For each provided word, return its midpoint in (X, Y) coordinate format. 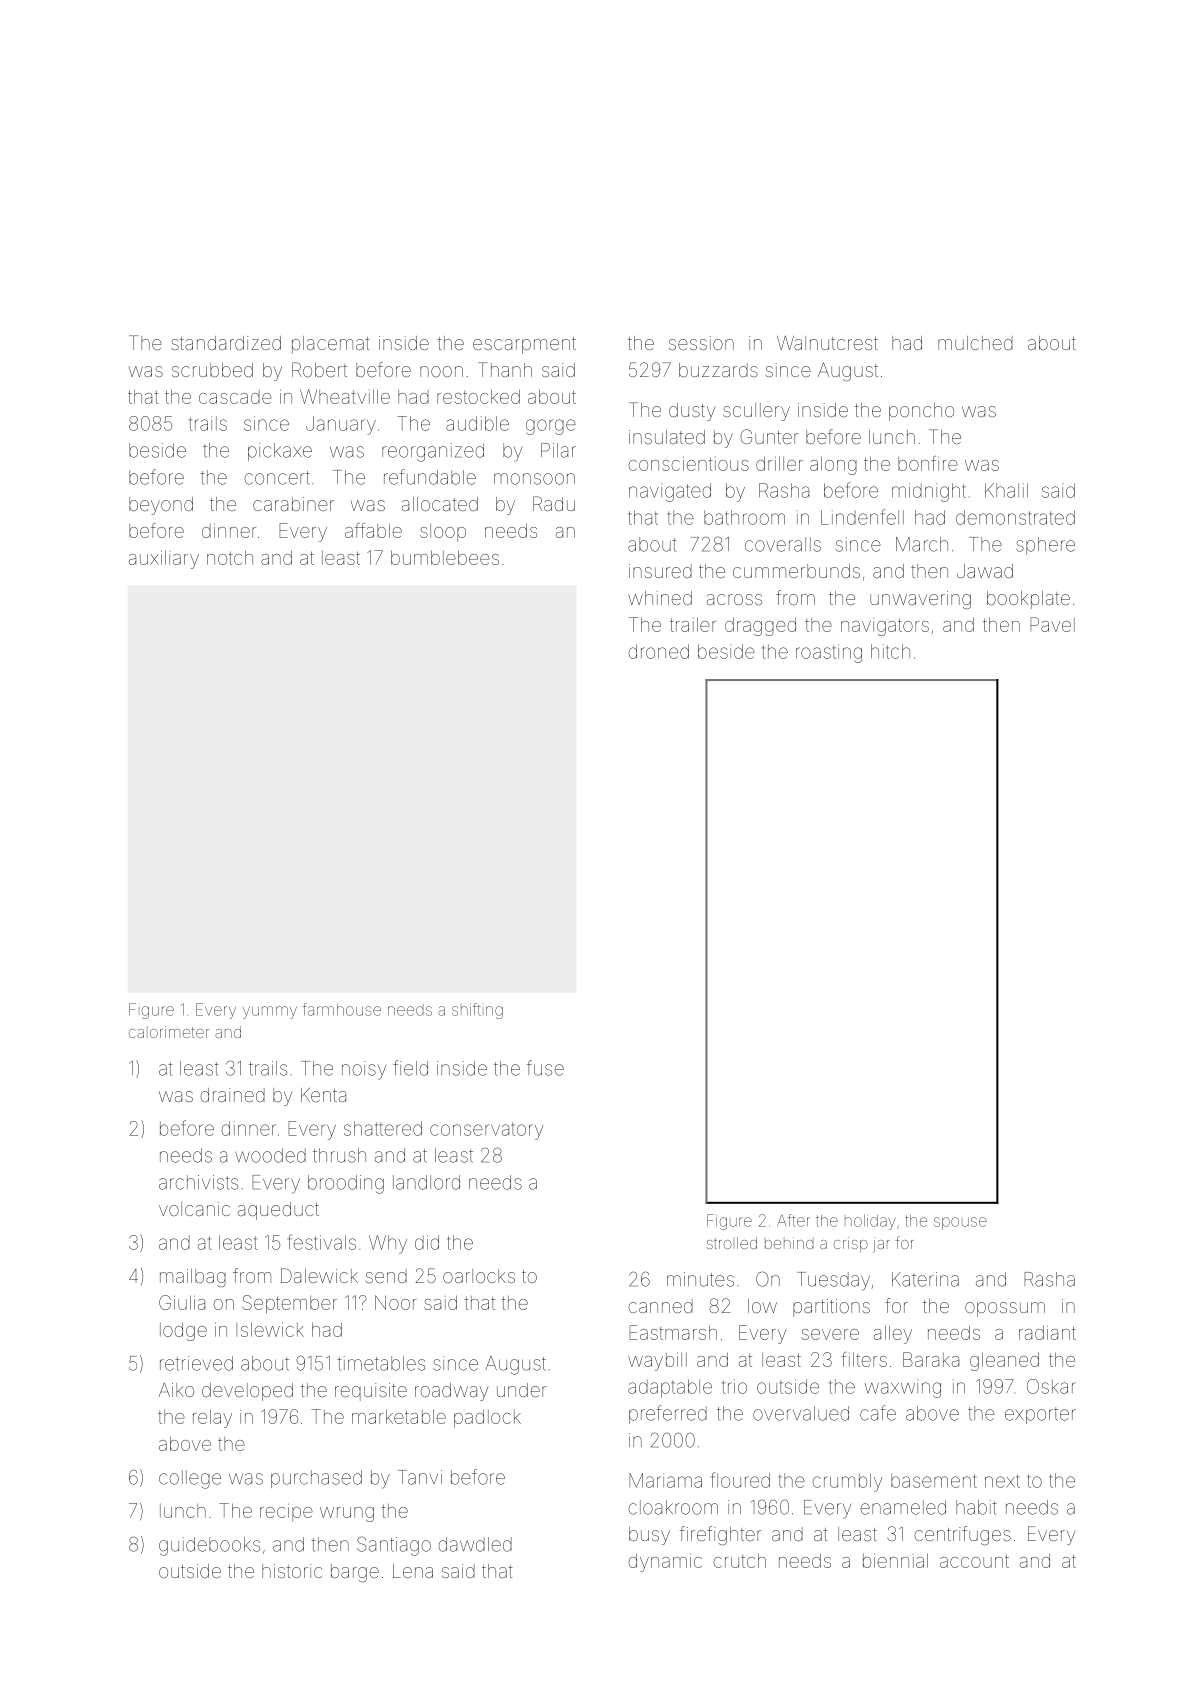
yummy (270, 1012)
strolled (732, 1243)
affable (373, 530)
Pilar (558, 450)
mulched (975, 343)
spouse (960, 1223)
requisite (371, 1392)
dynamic (665, 1563)
